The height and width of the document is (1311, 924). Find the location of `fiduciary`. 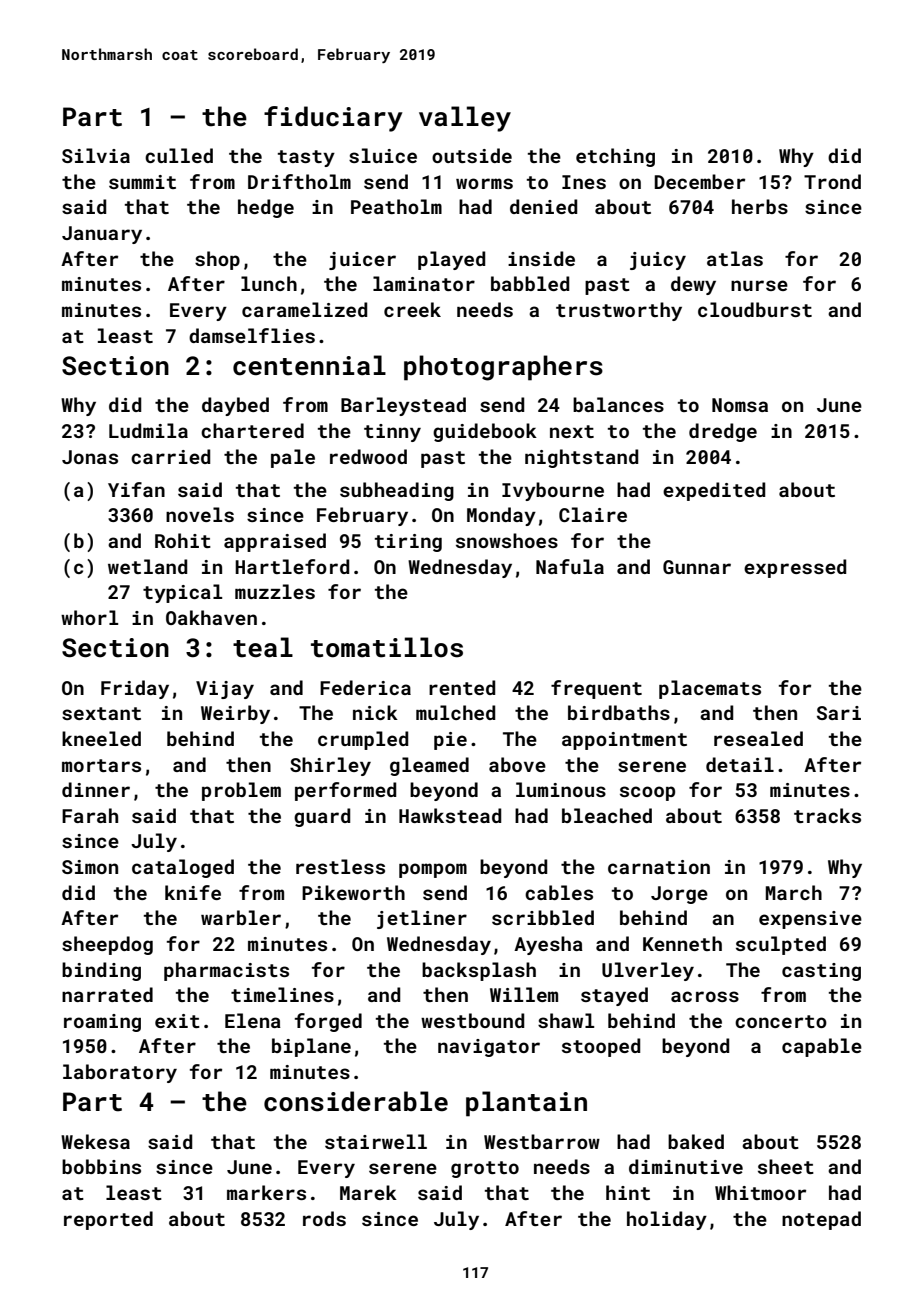

fiduciary is located at coordinates (333, 119).
